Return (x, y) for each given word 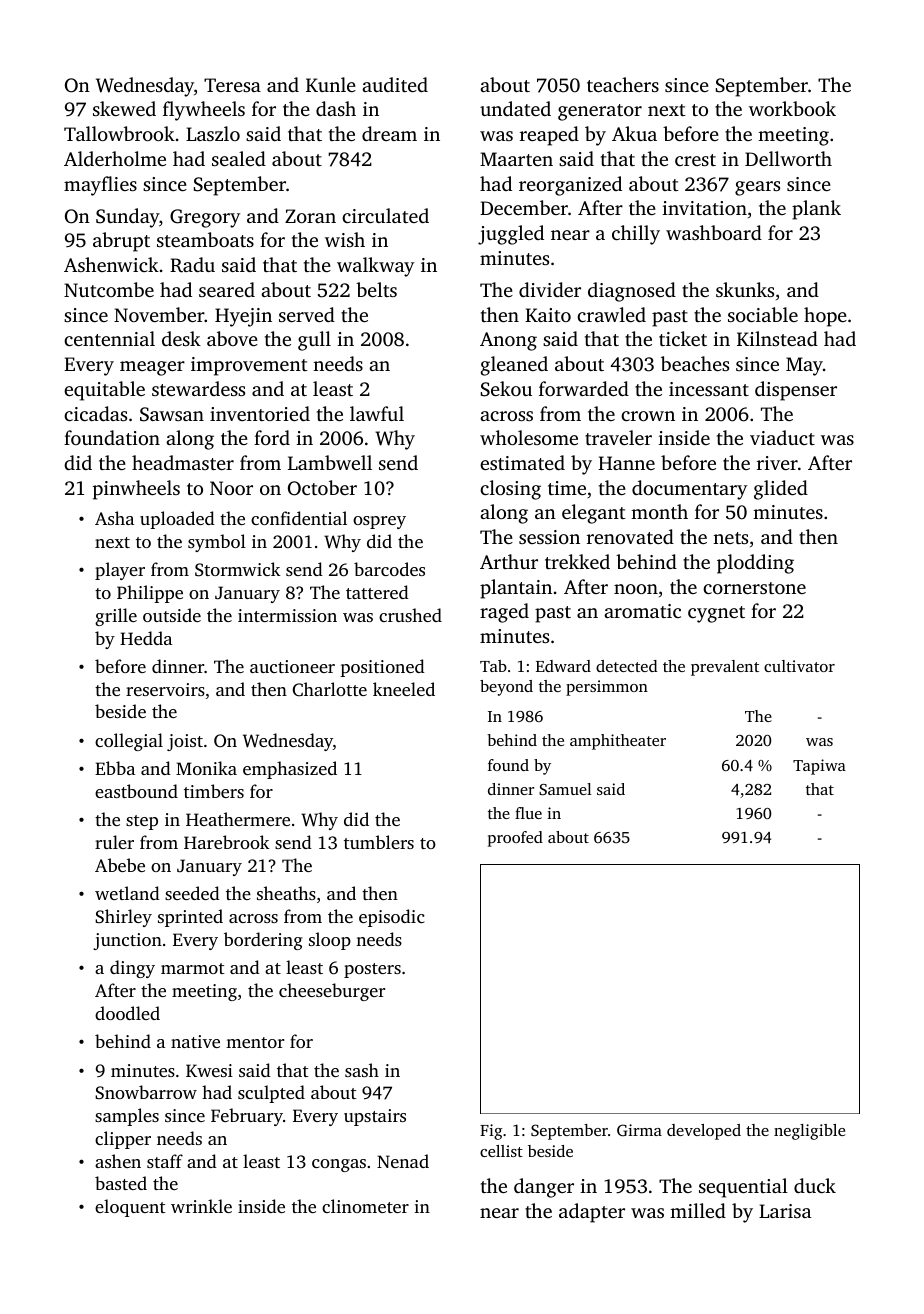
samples (127, 1117)
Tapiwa (819, 767)
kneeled (404, 689)
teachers (623, 84)
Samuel (565, 789)
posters (372, 970)
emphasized (290, 770)
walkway (375, 267)
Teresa (232, 85)
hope (825, 317)
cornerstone (754, 588)
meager (152, 368)
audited (395, 84)
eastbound (136, 791)
